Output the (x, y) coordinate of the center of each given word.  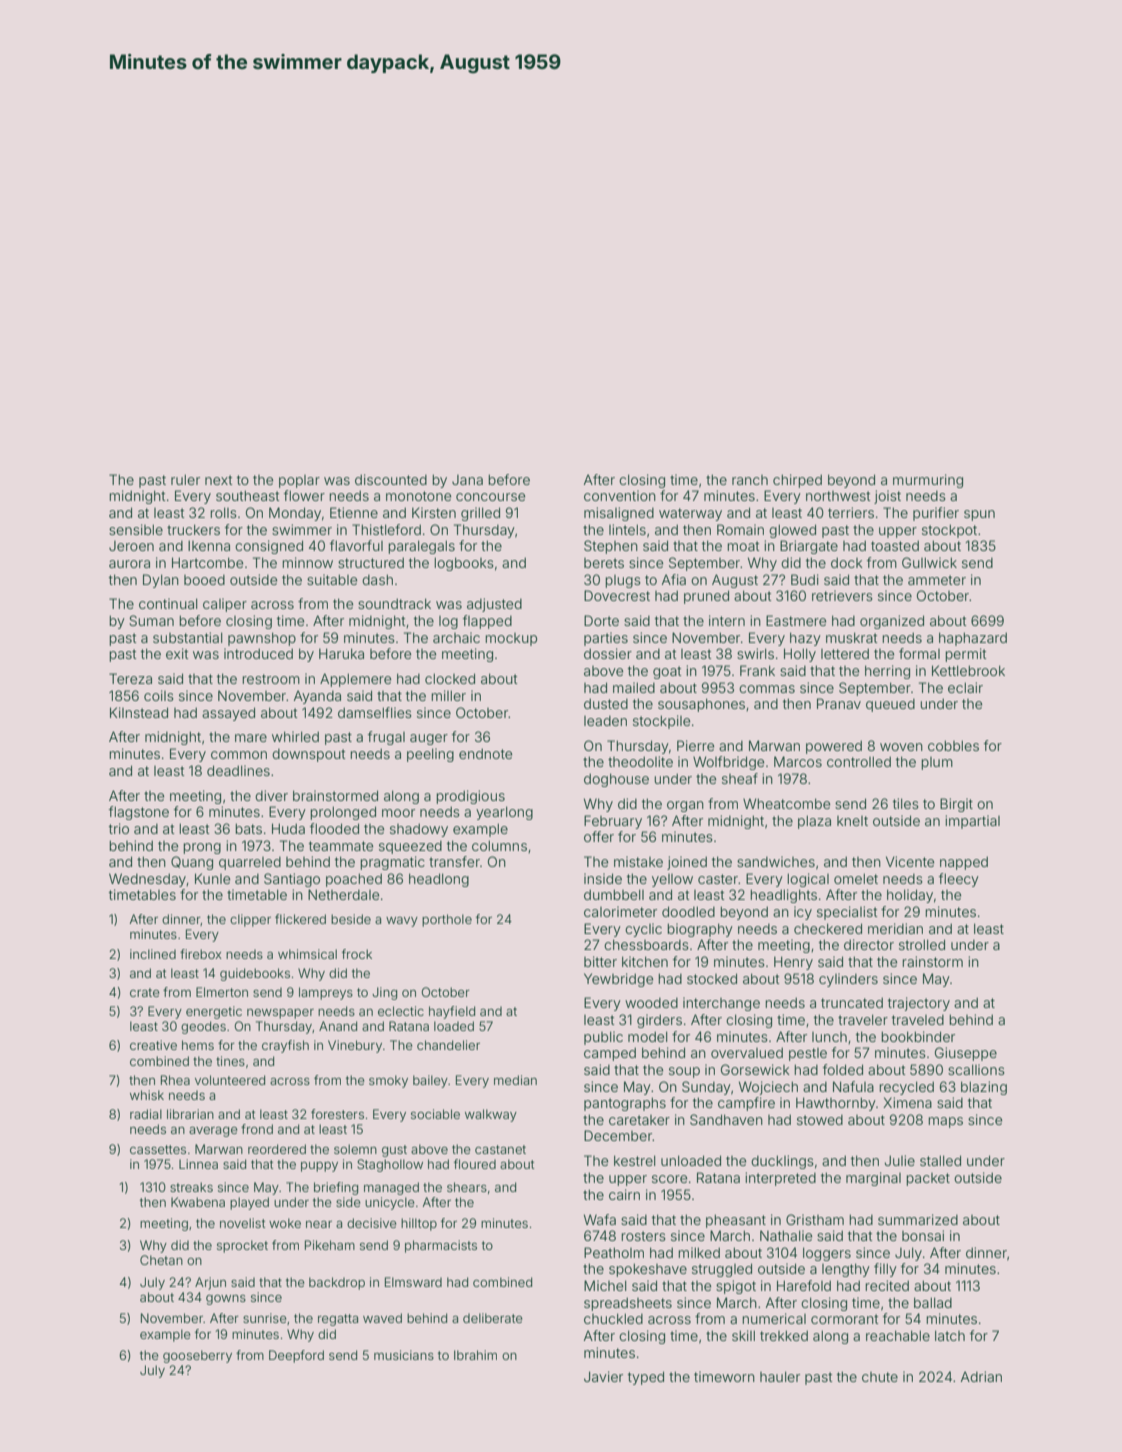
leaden (605, 721)
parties (606, 639)
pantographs (625, 1104)
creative (153, 1045)
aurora (129, 564)
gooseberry (197, 1356)
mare (251, 738)
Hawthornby (836, 1104)
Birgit (956, 805)
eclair (965, 687)
